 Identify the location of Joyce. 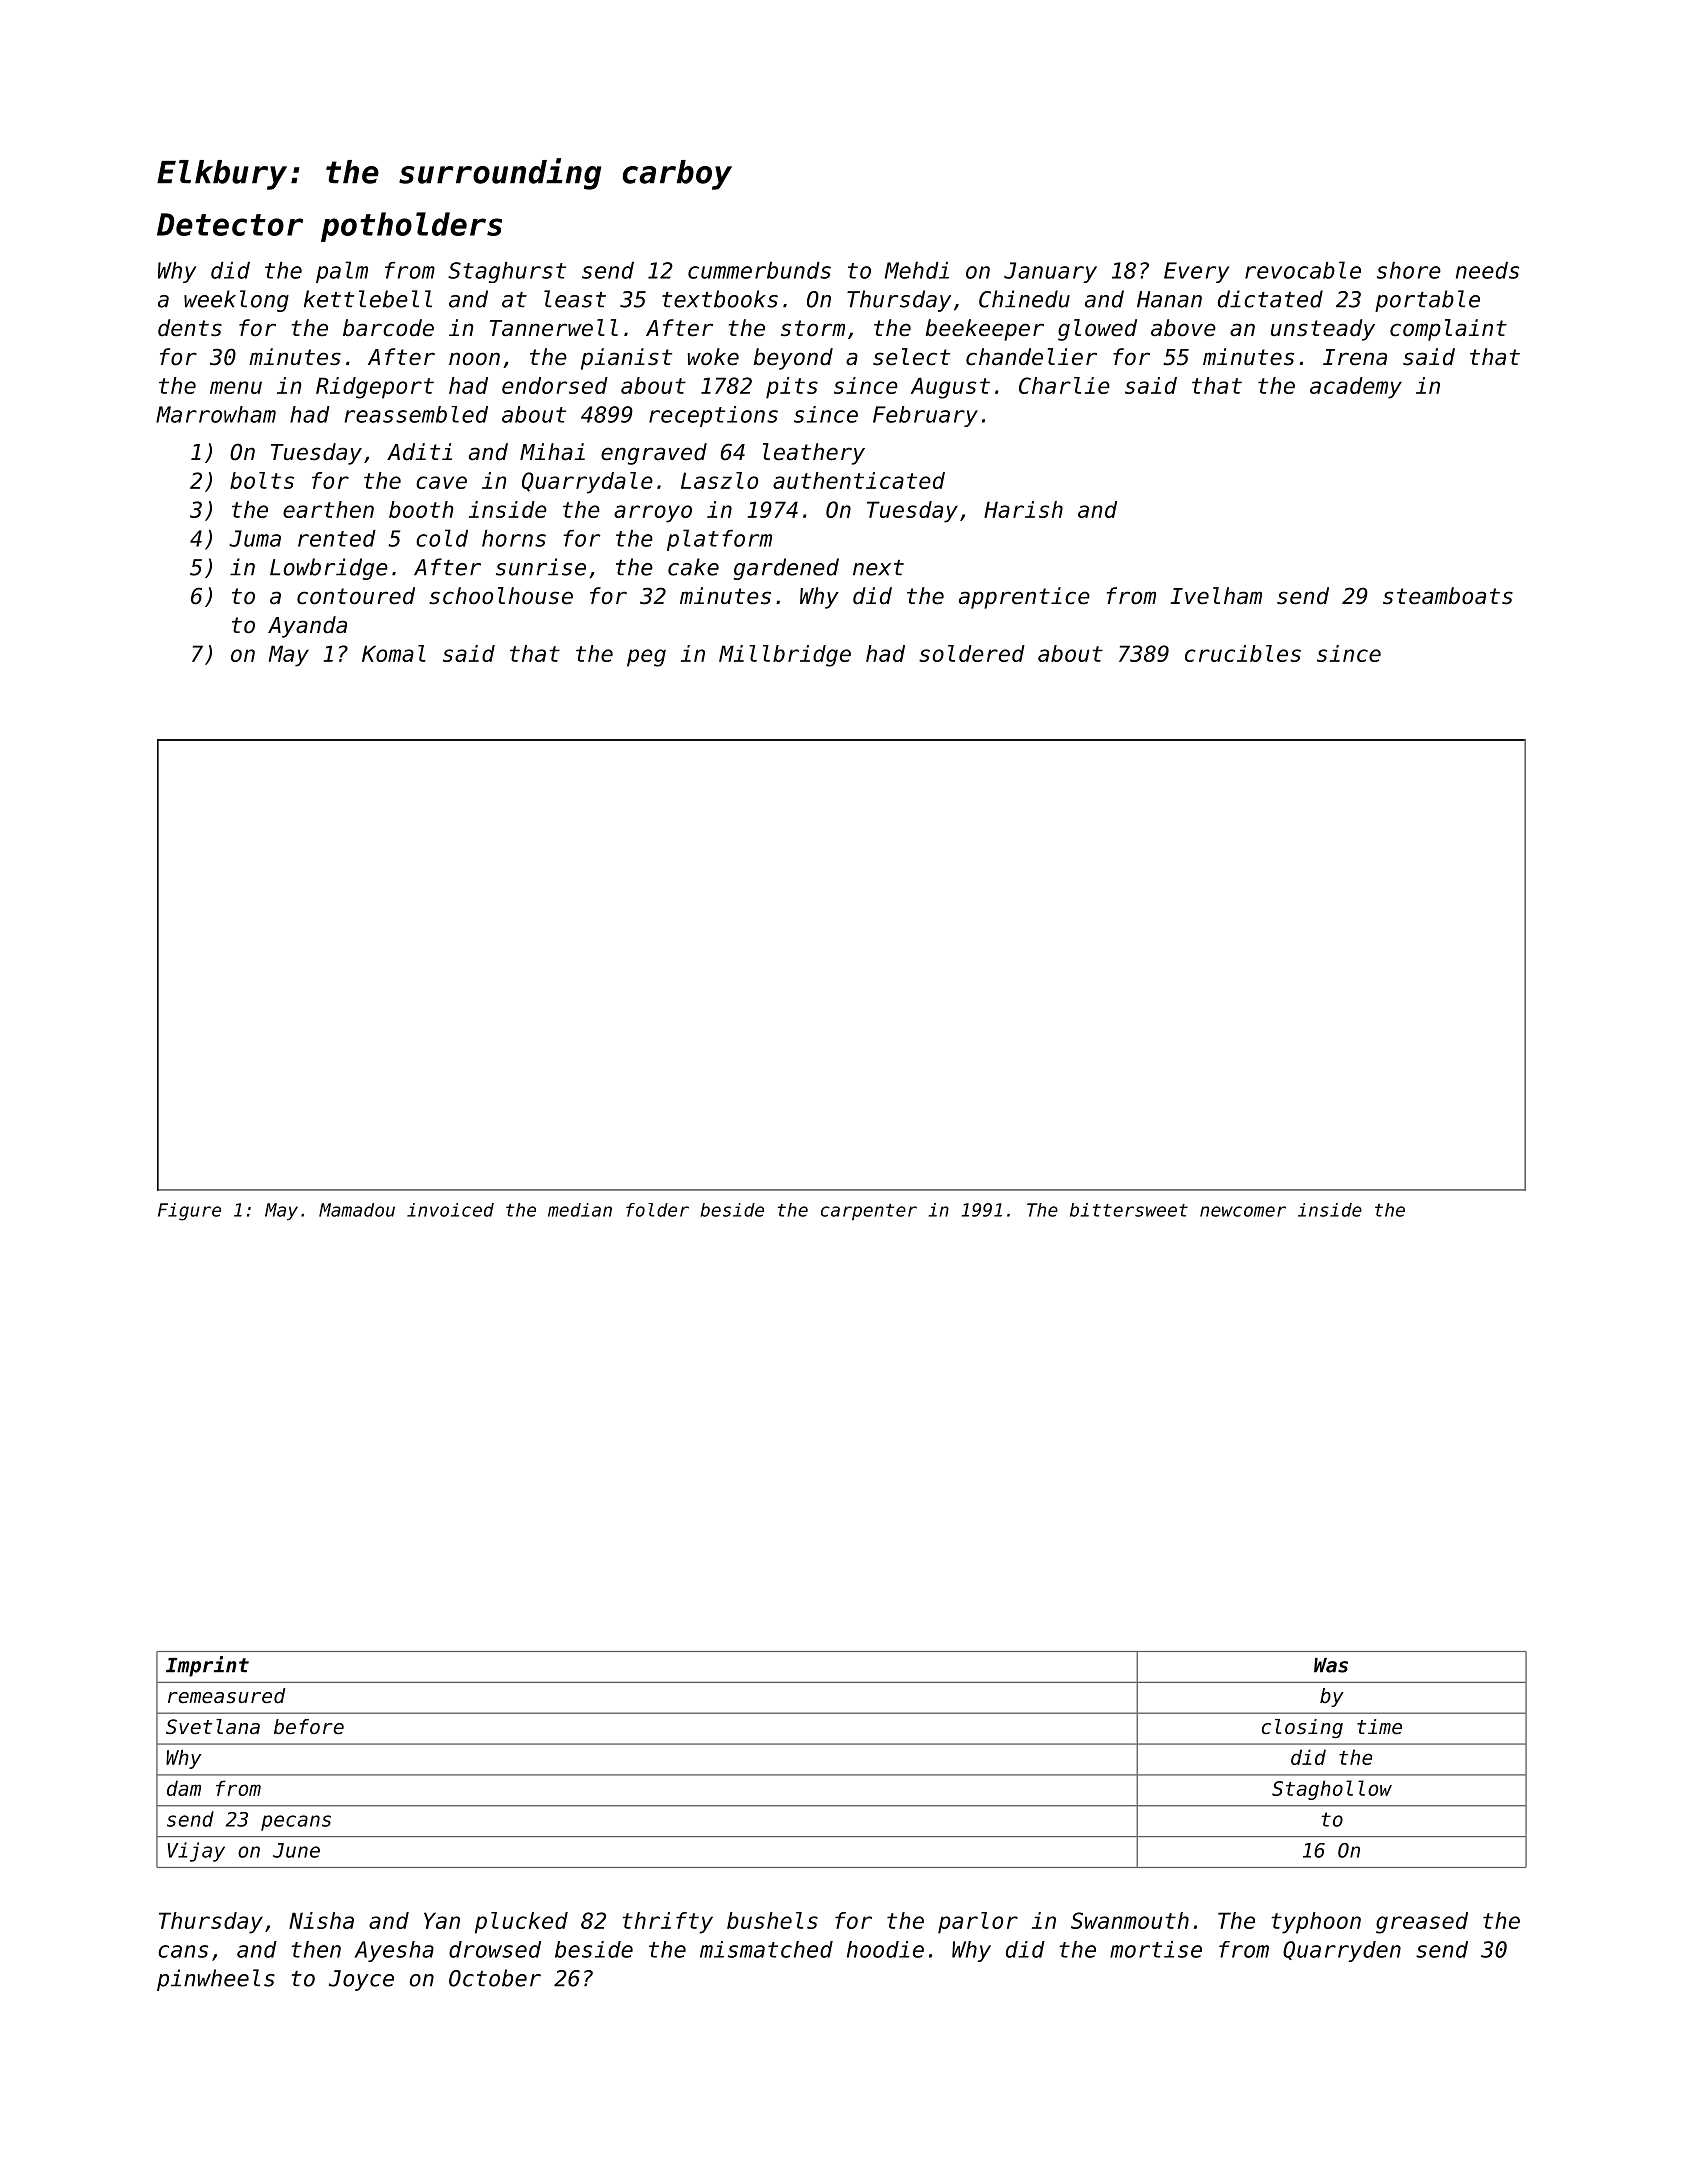
(361, 1980).
